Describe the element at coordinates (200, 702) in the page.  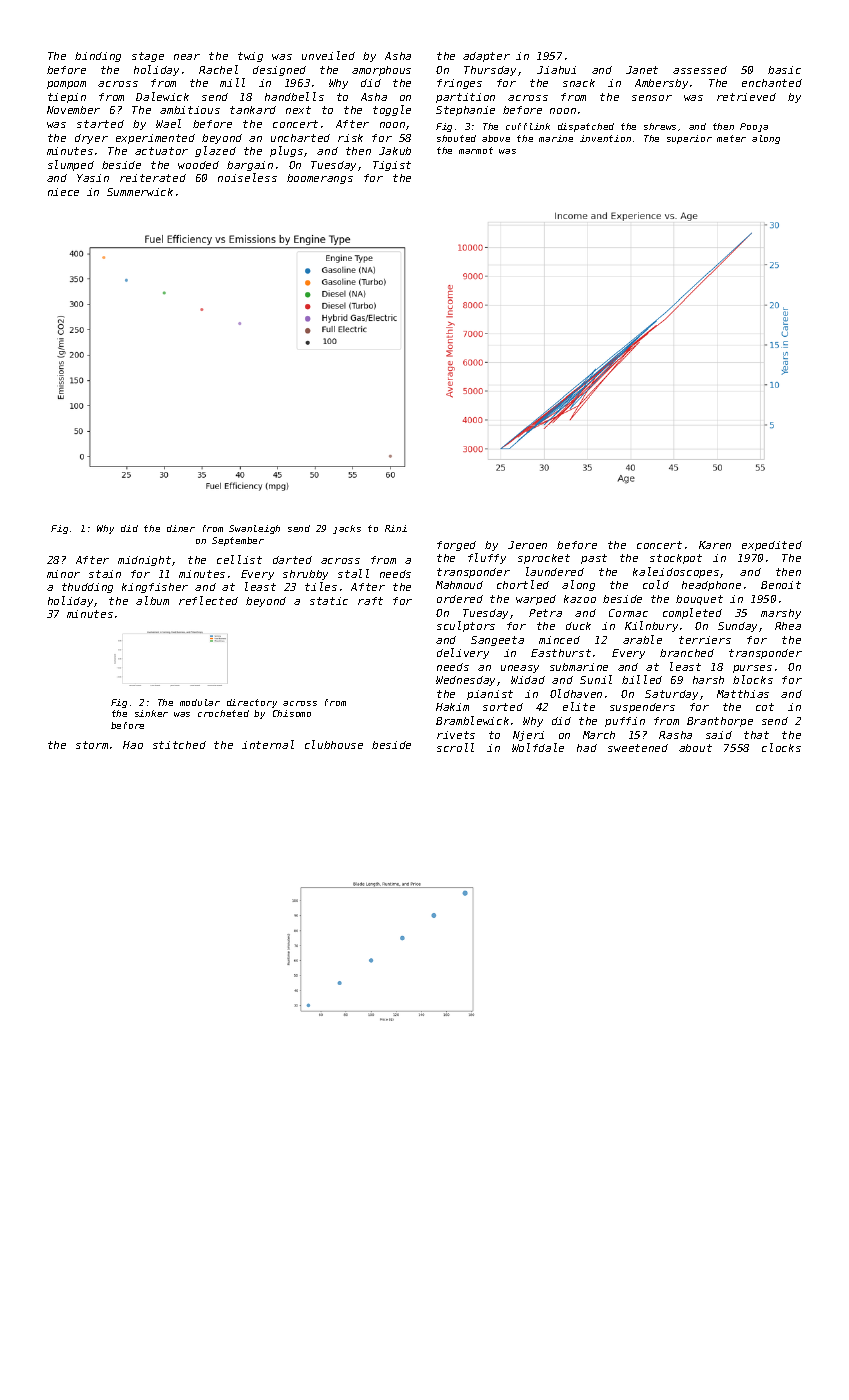
I see `modular` at that location.
